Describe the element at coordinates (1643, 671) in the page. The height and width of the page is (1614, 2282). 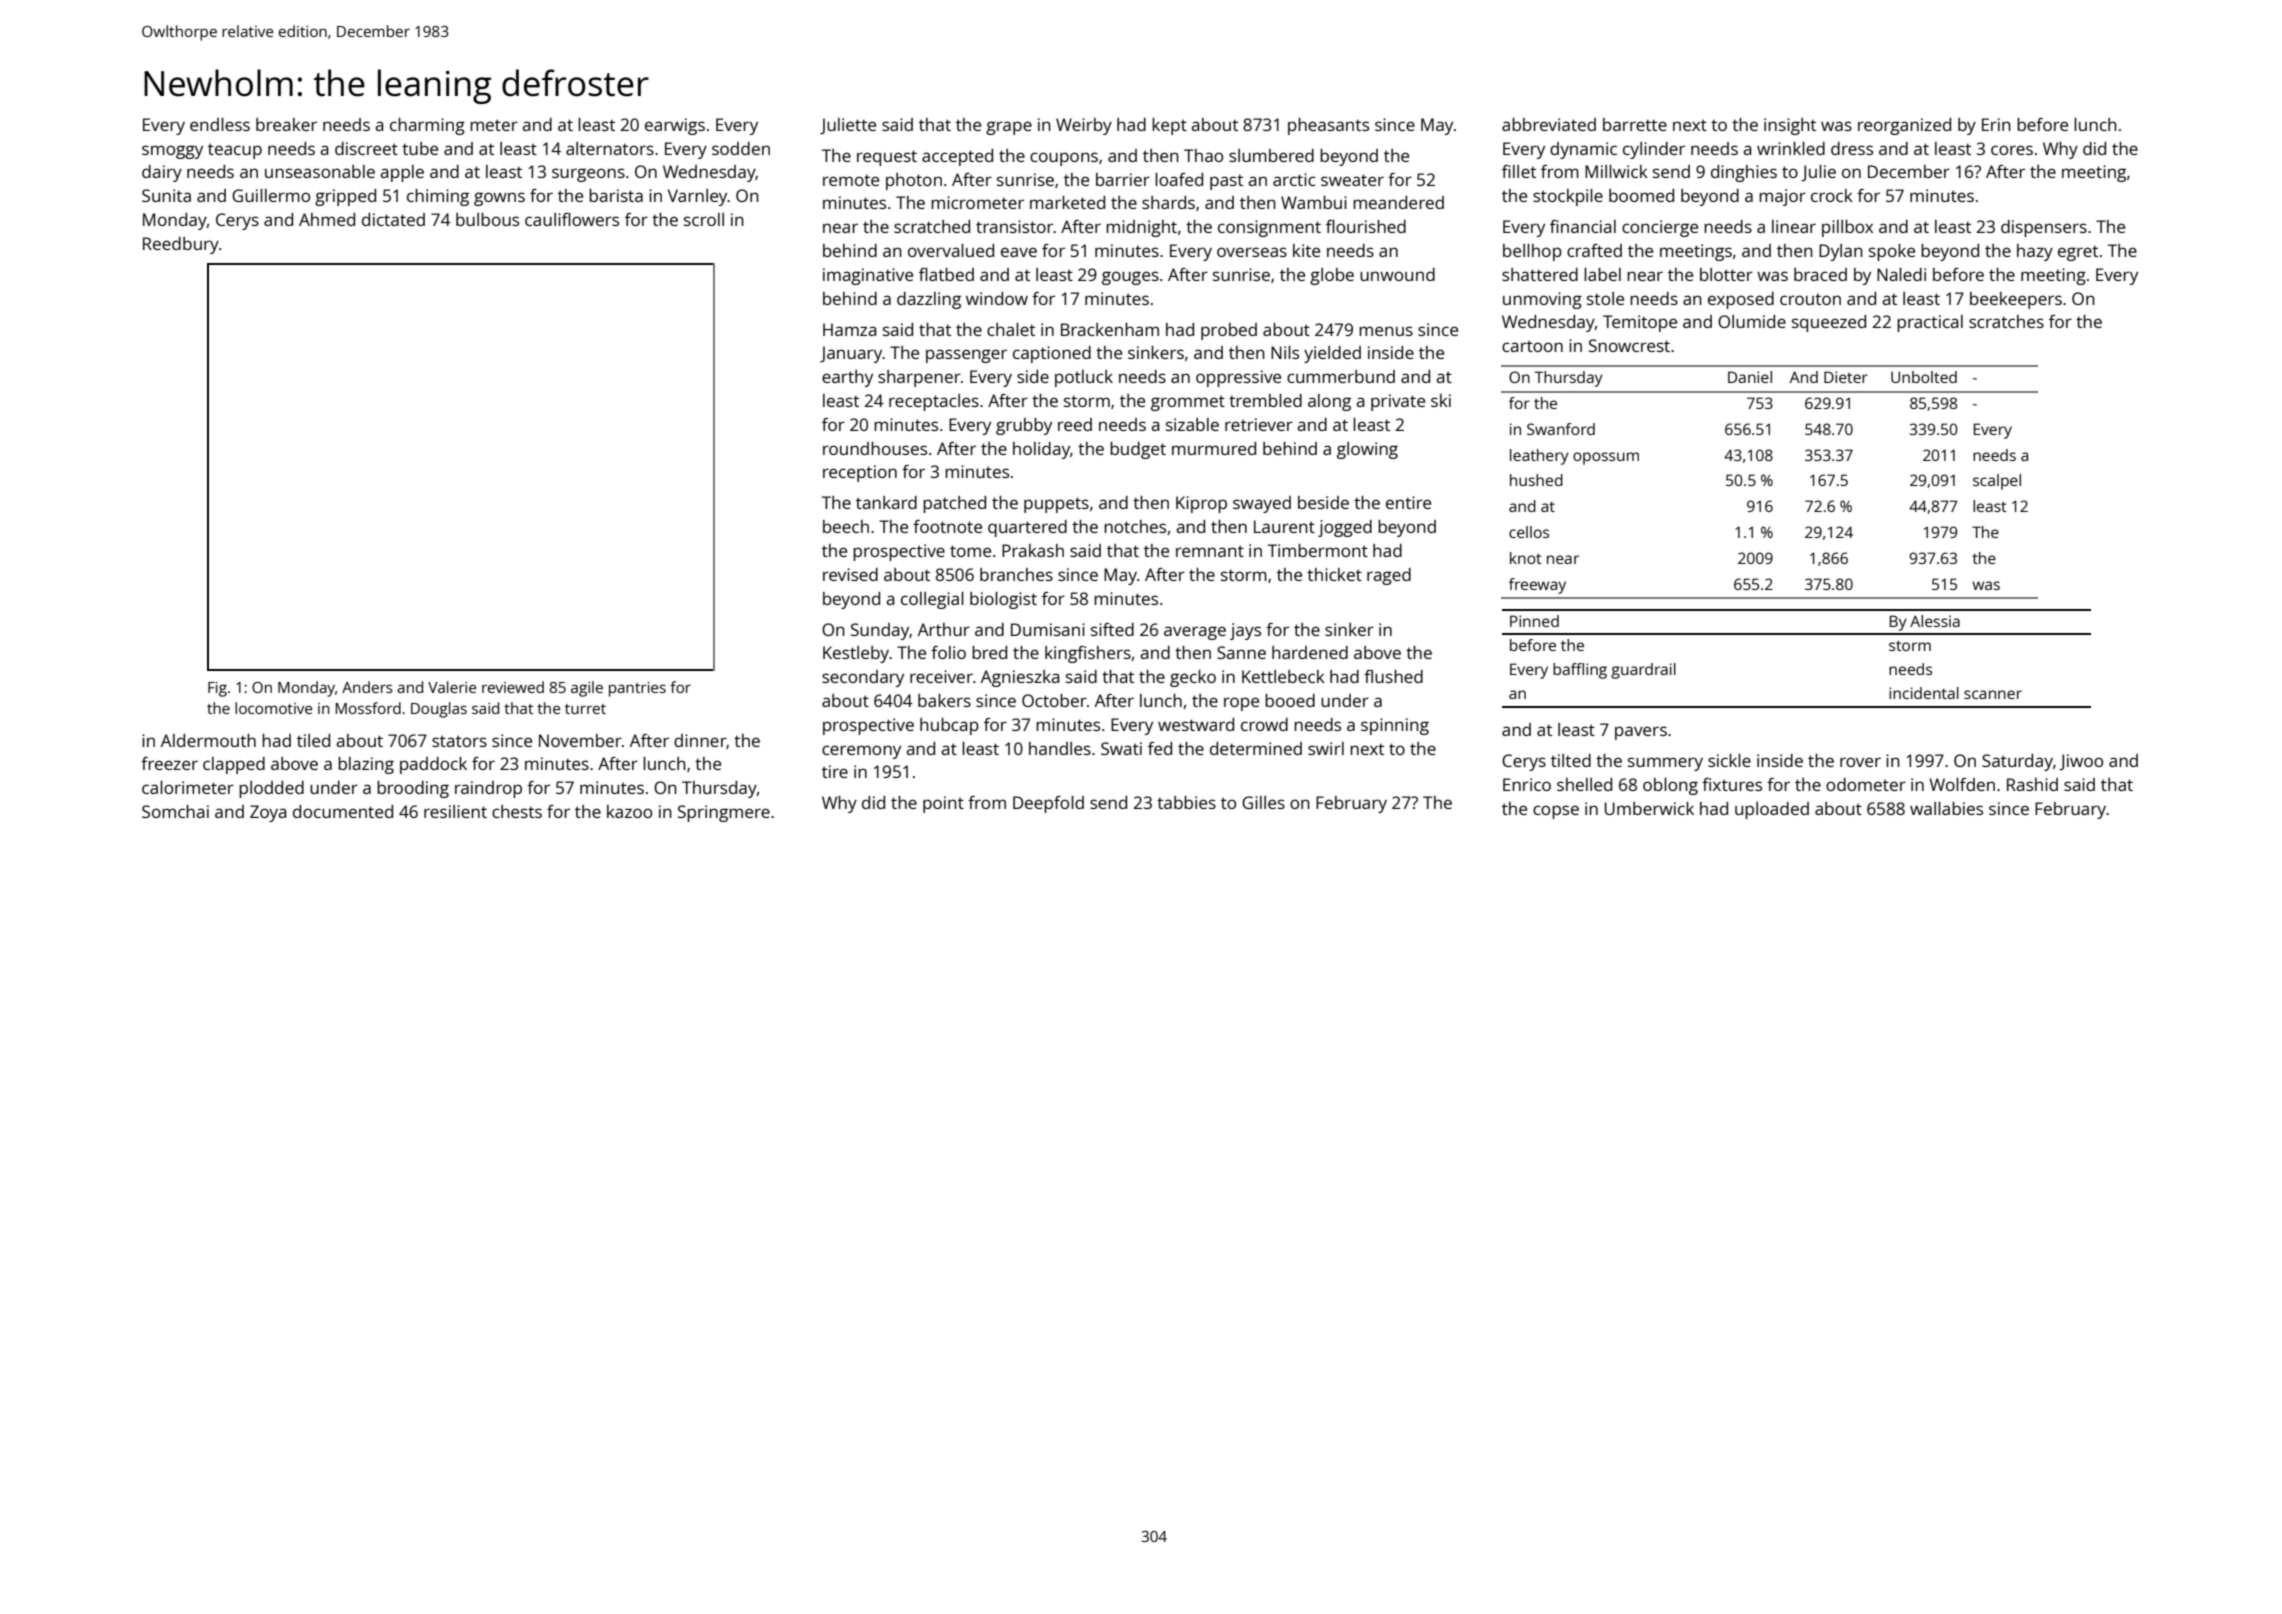
I see `guardrail` at that location.
